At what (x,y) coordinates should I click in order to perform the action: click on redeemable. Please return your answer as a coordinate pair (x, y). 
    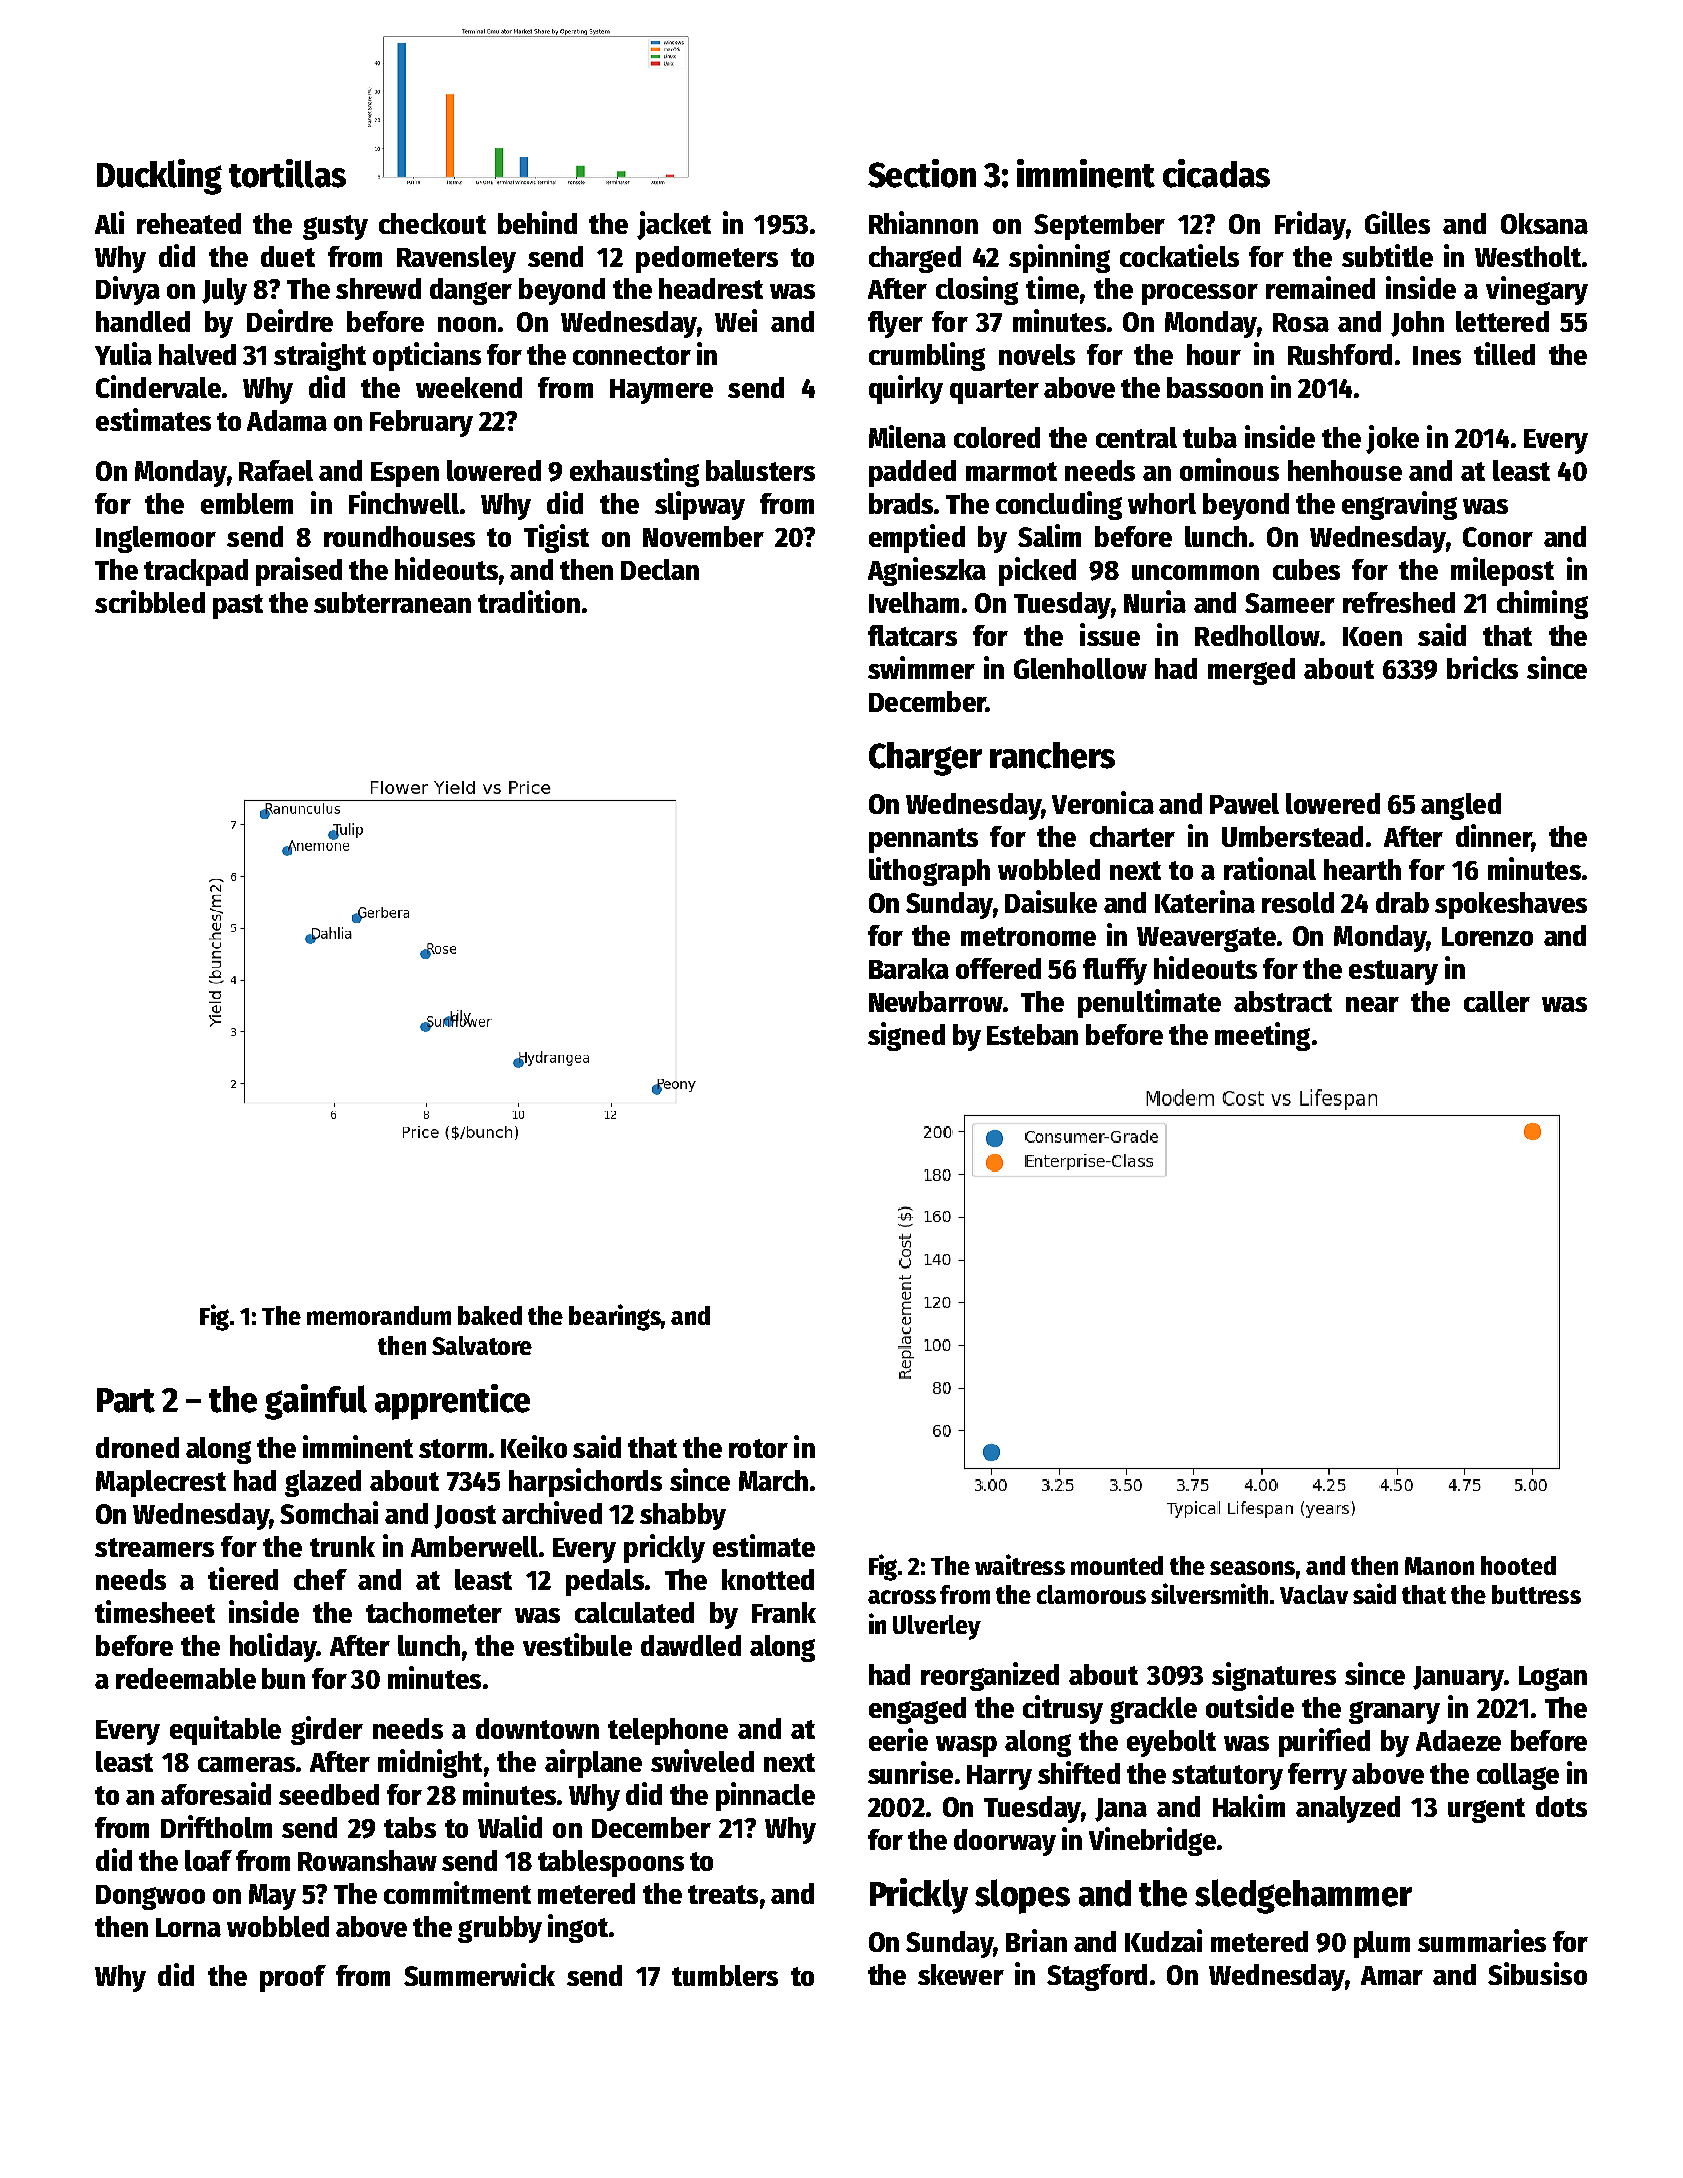
    Looking at the image, I should click on (186, 1678).
